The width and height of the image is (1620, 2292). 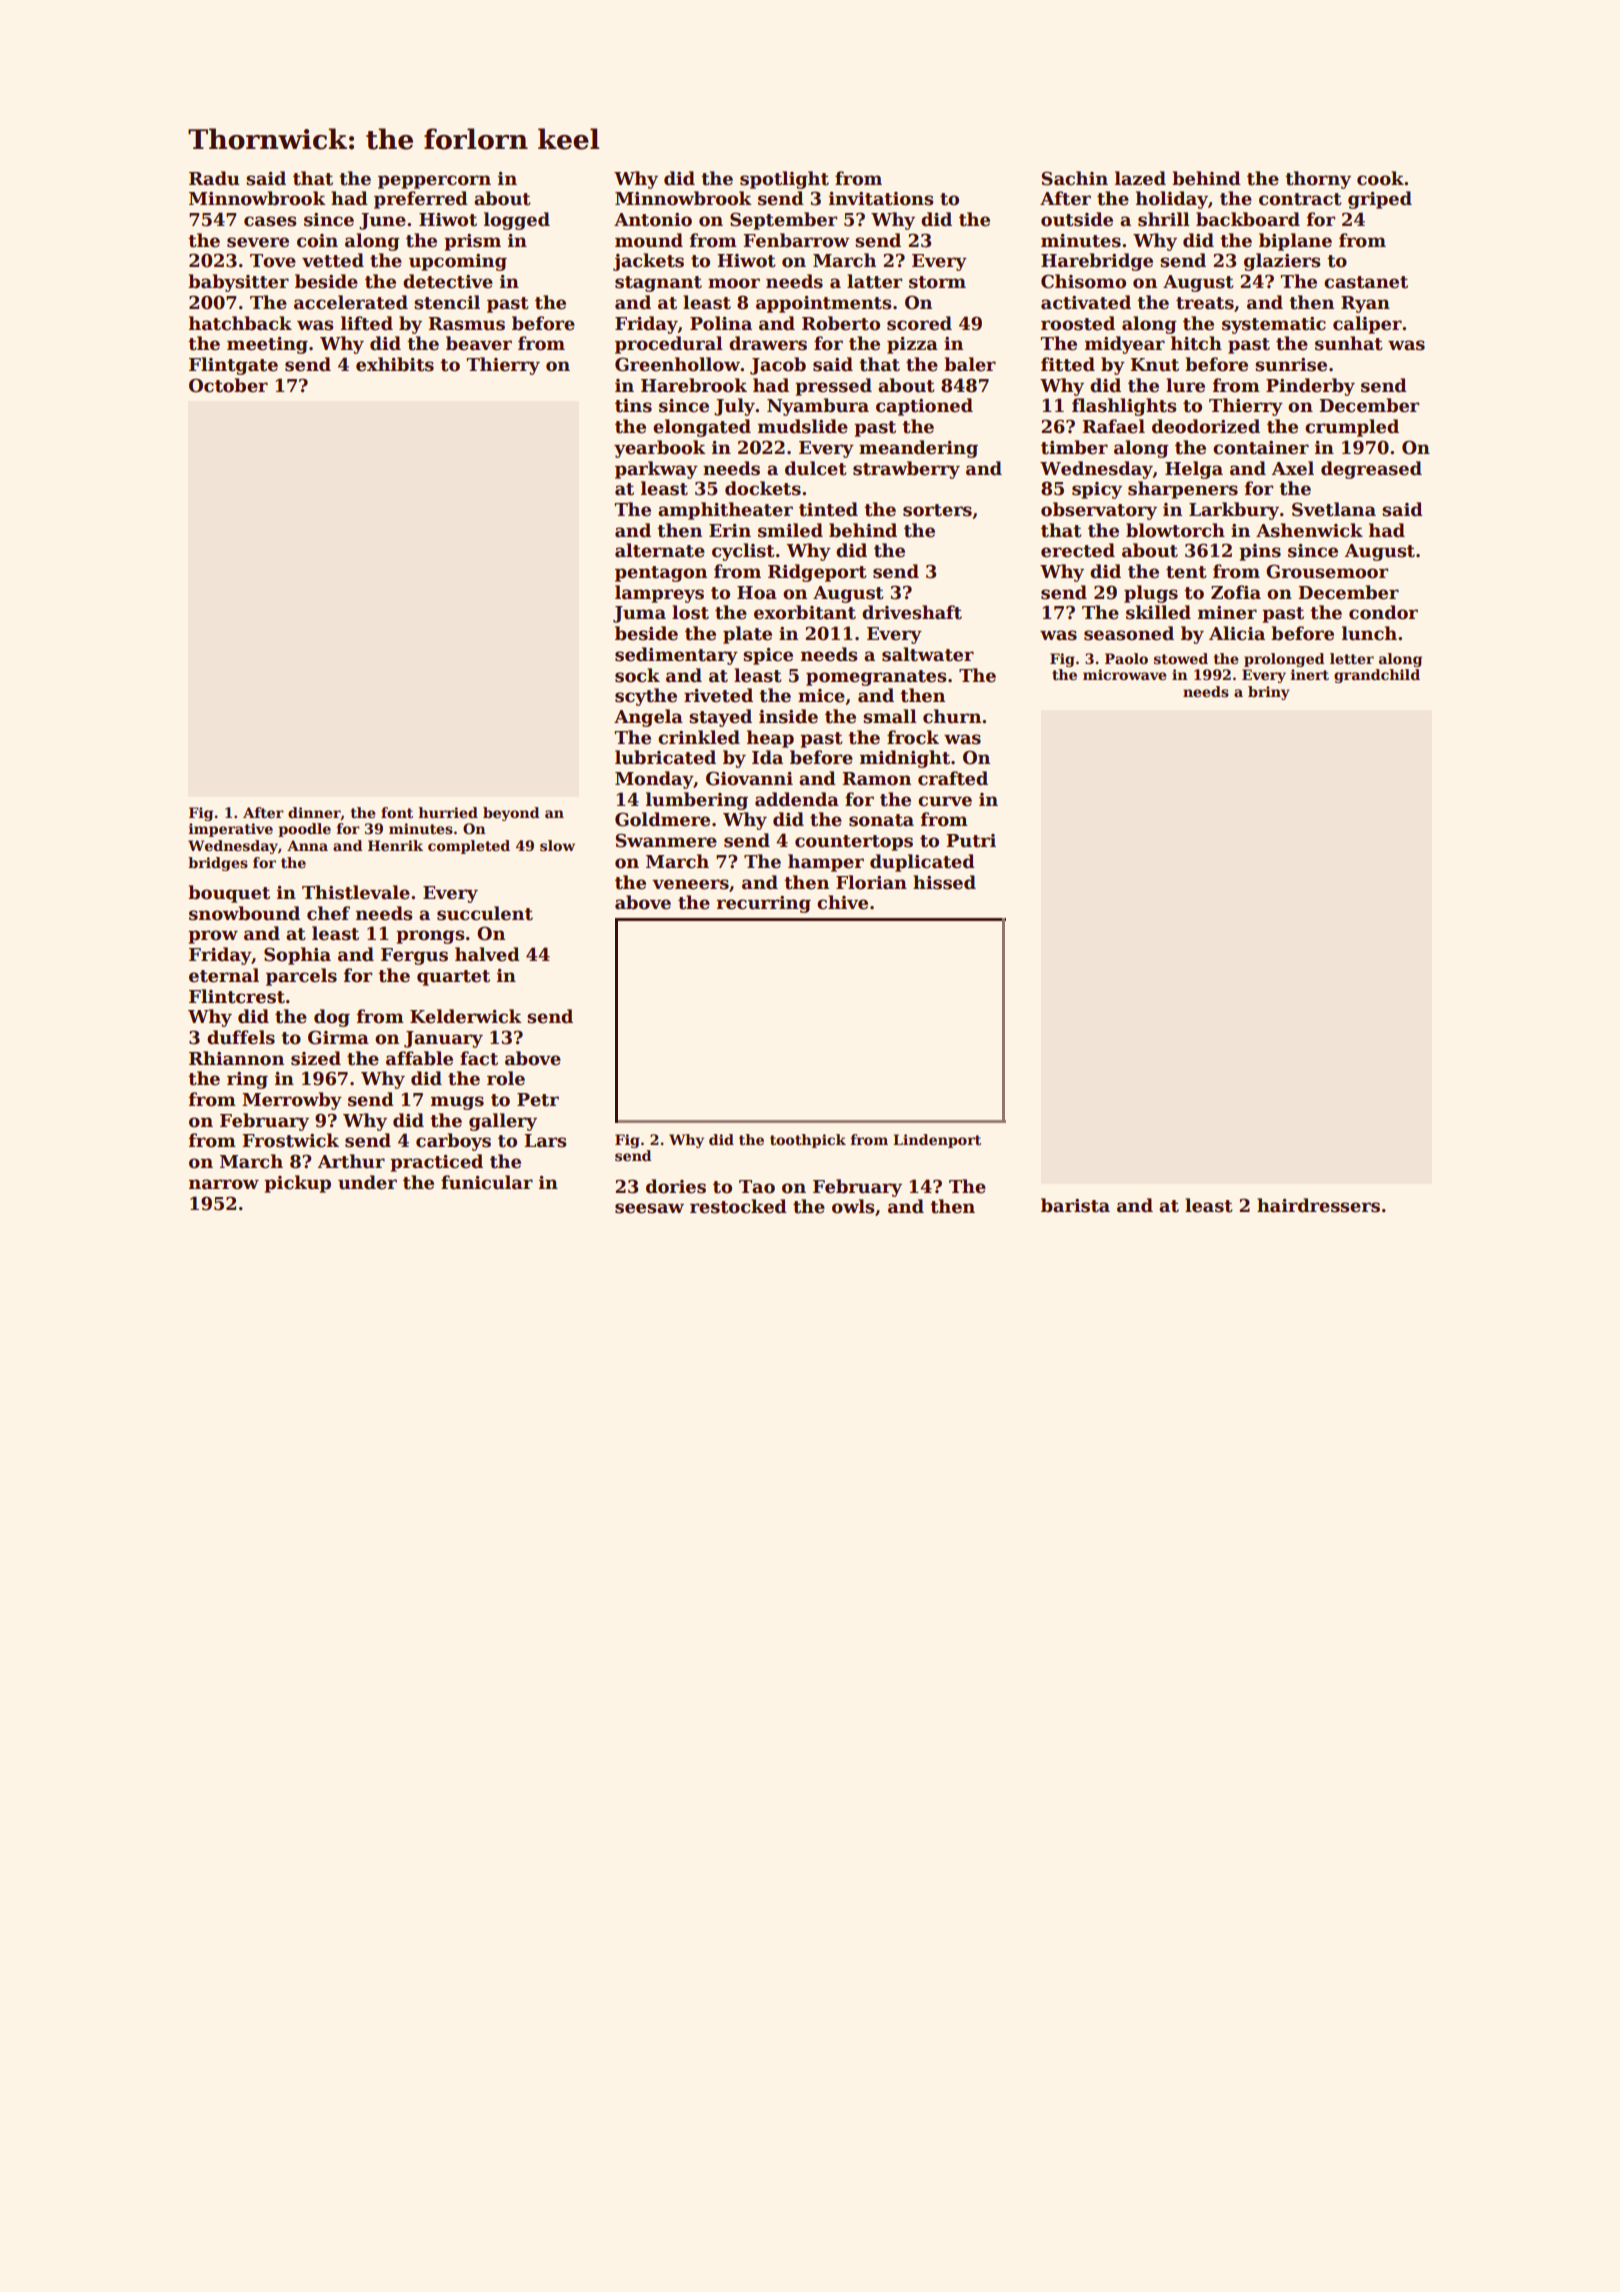 I want to click on sunhat, so click(x=1349, y=343).
